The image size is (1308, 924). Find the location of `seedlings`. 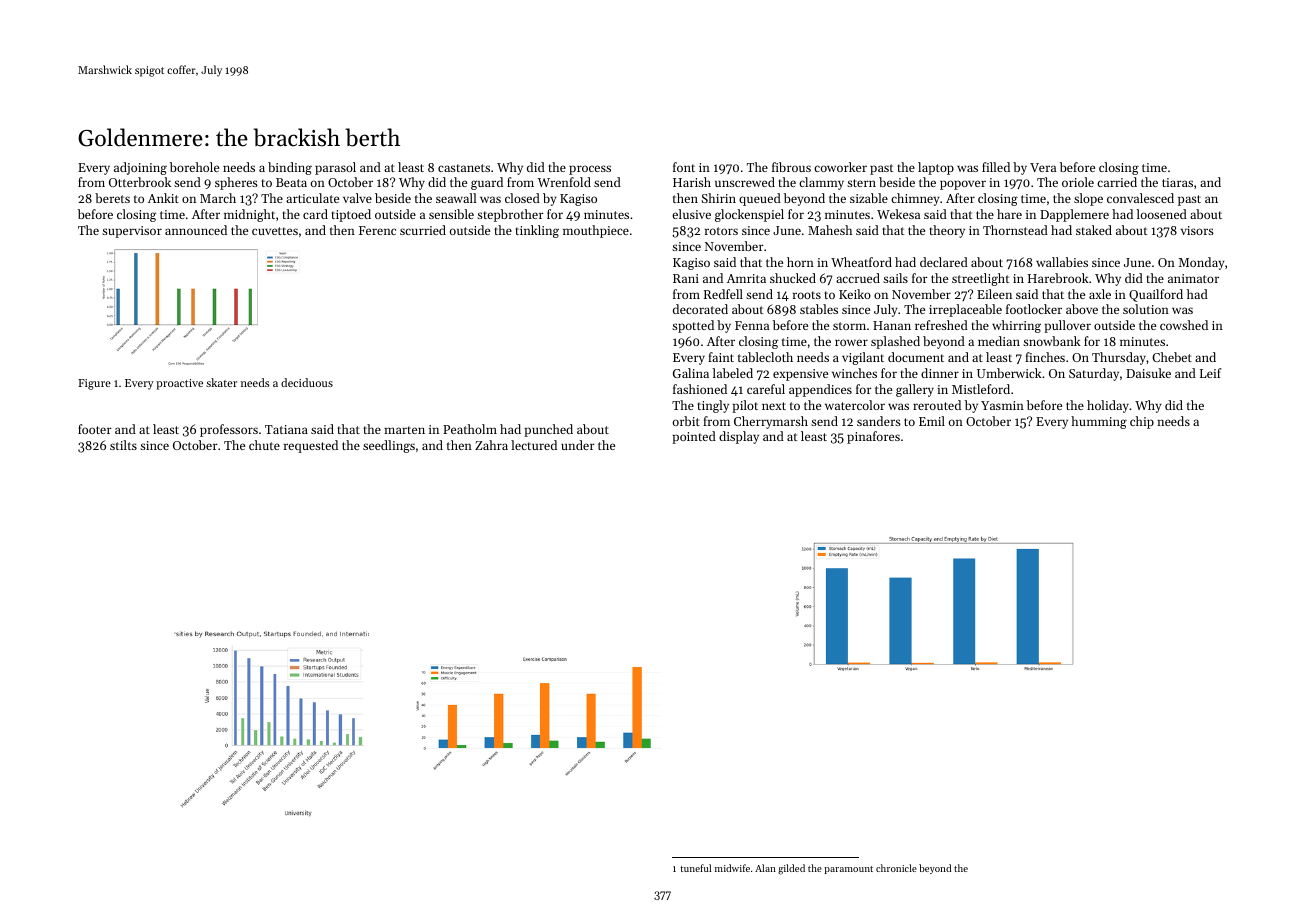

seedlings is located at coordinates (389, 446).
